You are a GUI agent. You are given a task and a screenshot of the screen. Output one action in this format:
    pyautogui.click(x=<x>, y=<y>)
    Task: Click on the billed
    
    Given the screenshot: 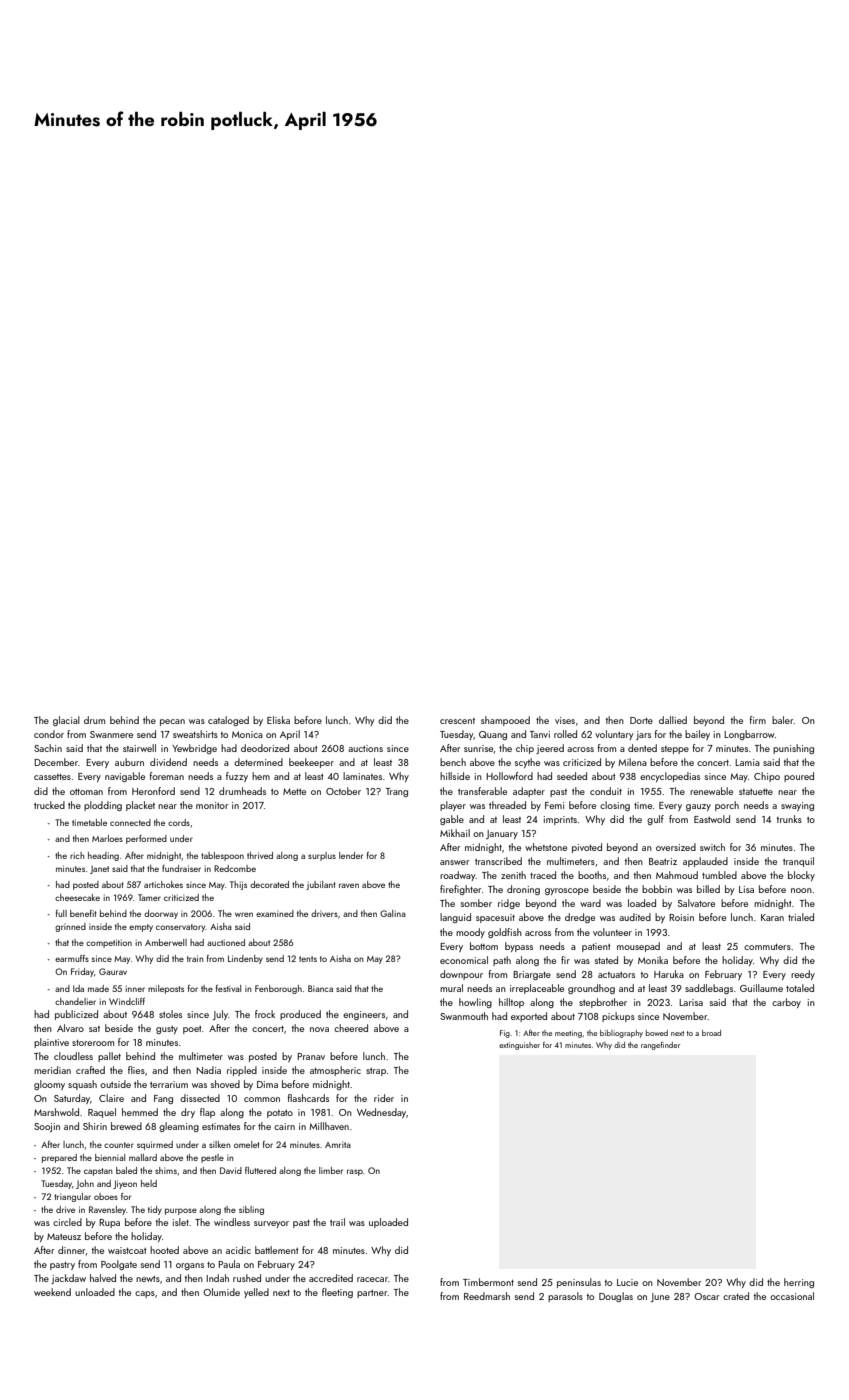 What is the action you would take?
    pyautogui.click(x=708, y=889)
